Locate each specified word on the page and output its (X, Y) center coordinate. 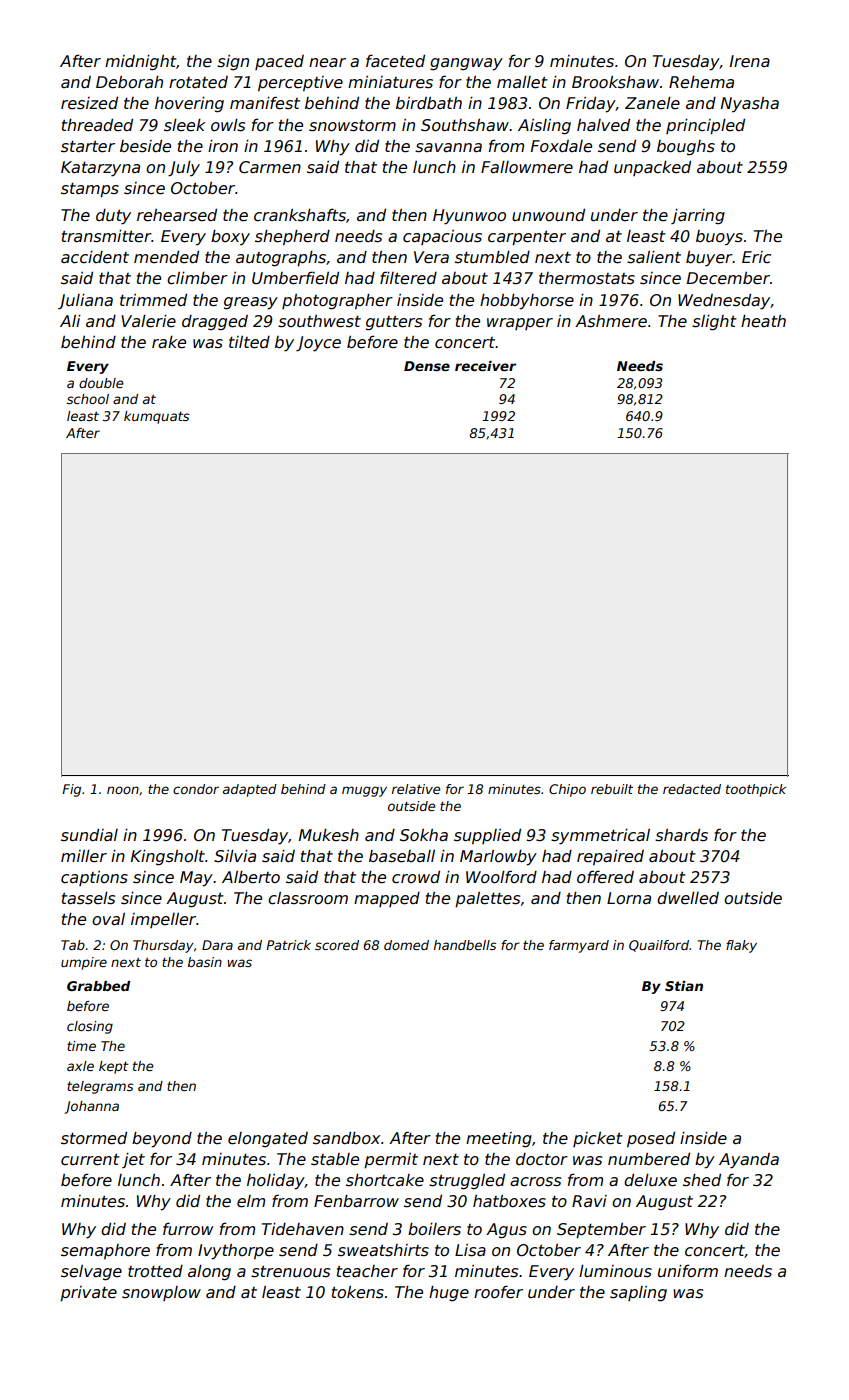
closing (90, 1027)
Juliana (85, 301)
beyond (162, 1140)
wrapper (520, 324)
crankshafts (300, 215)
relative (416, 789)
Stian (684, 986)
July (184, 169)
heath (763, 321)
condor (196, 789)
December (728, 278)
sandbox (346, 1138)
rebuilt (612, 789)
